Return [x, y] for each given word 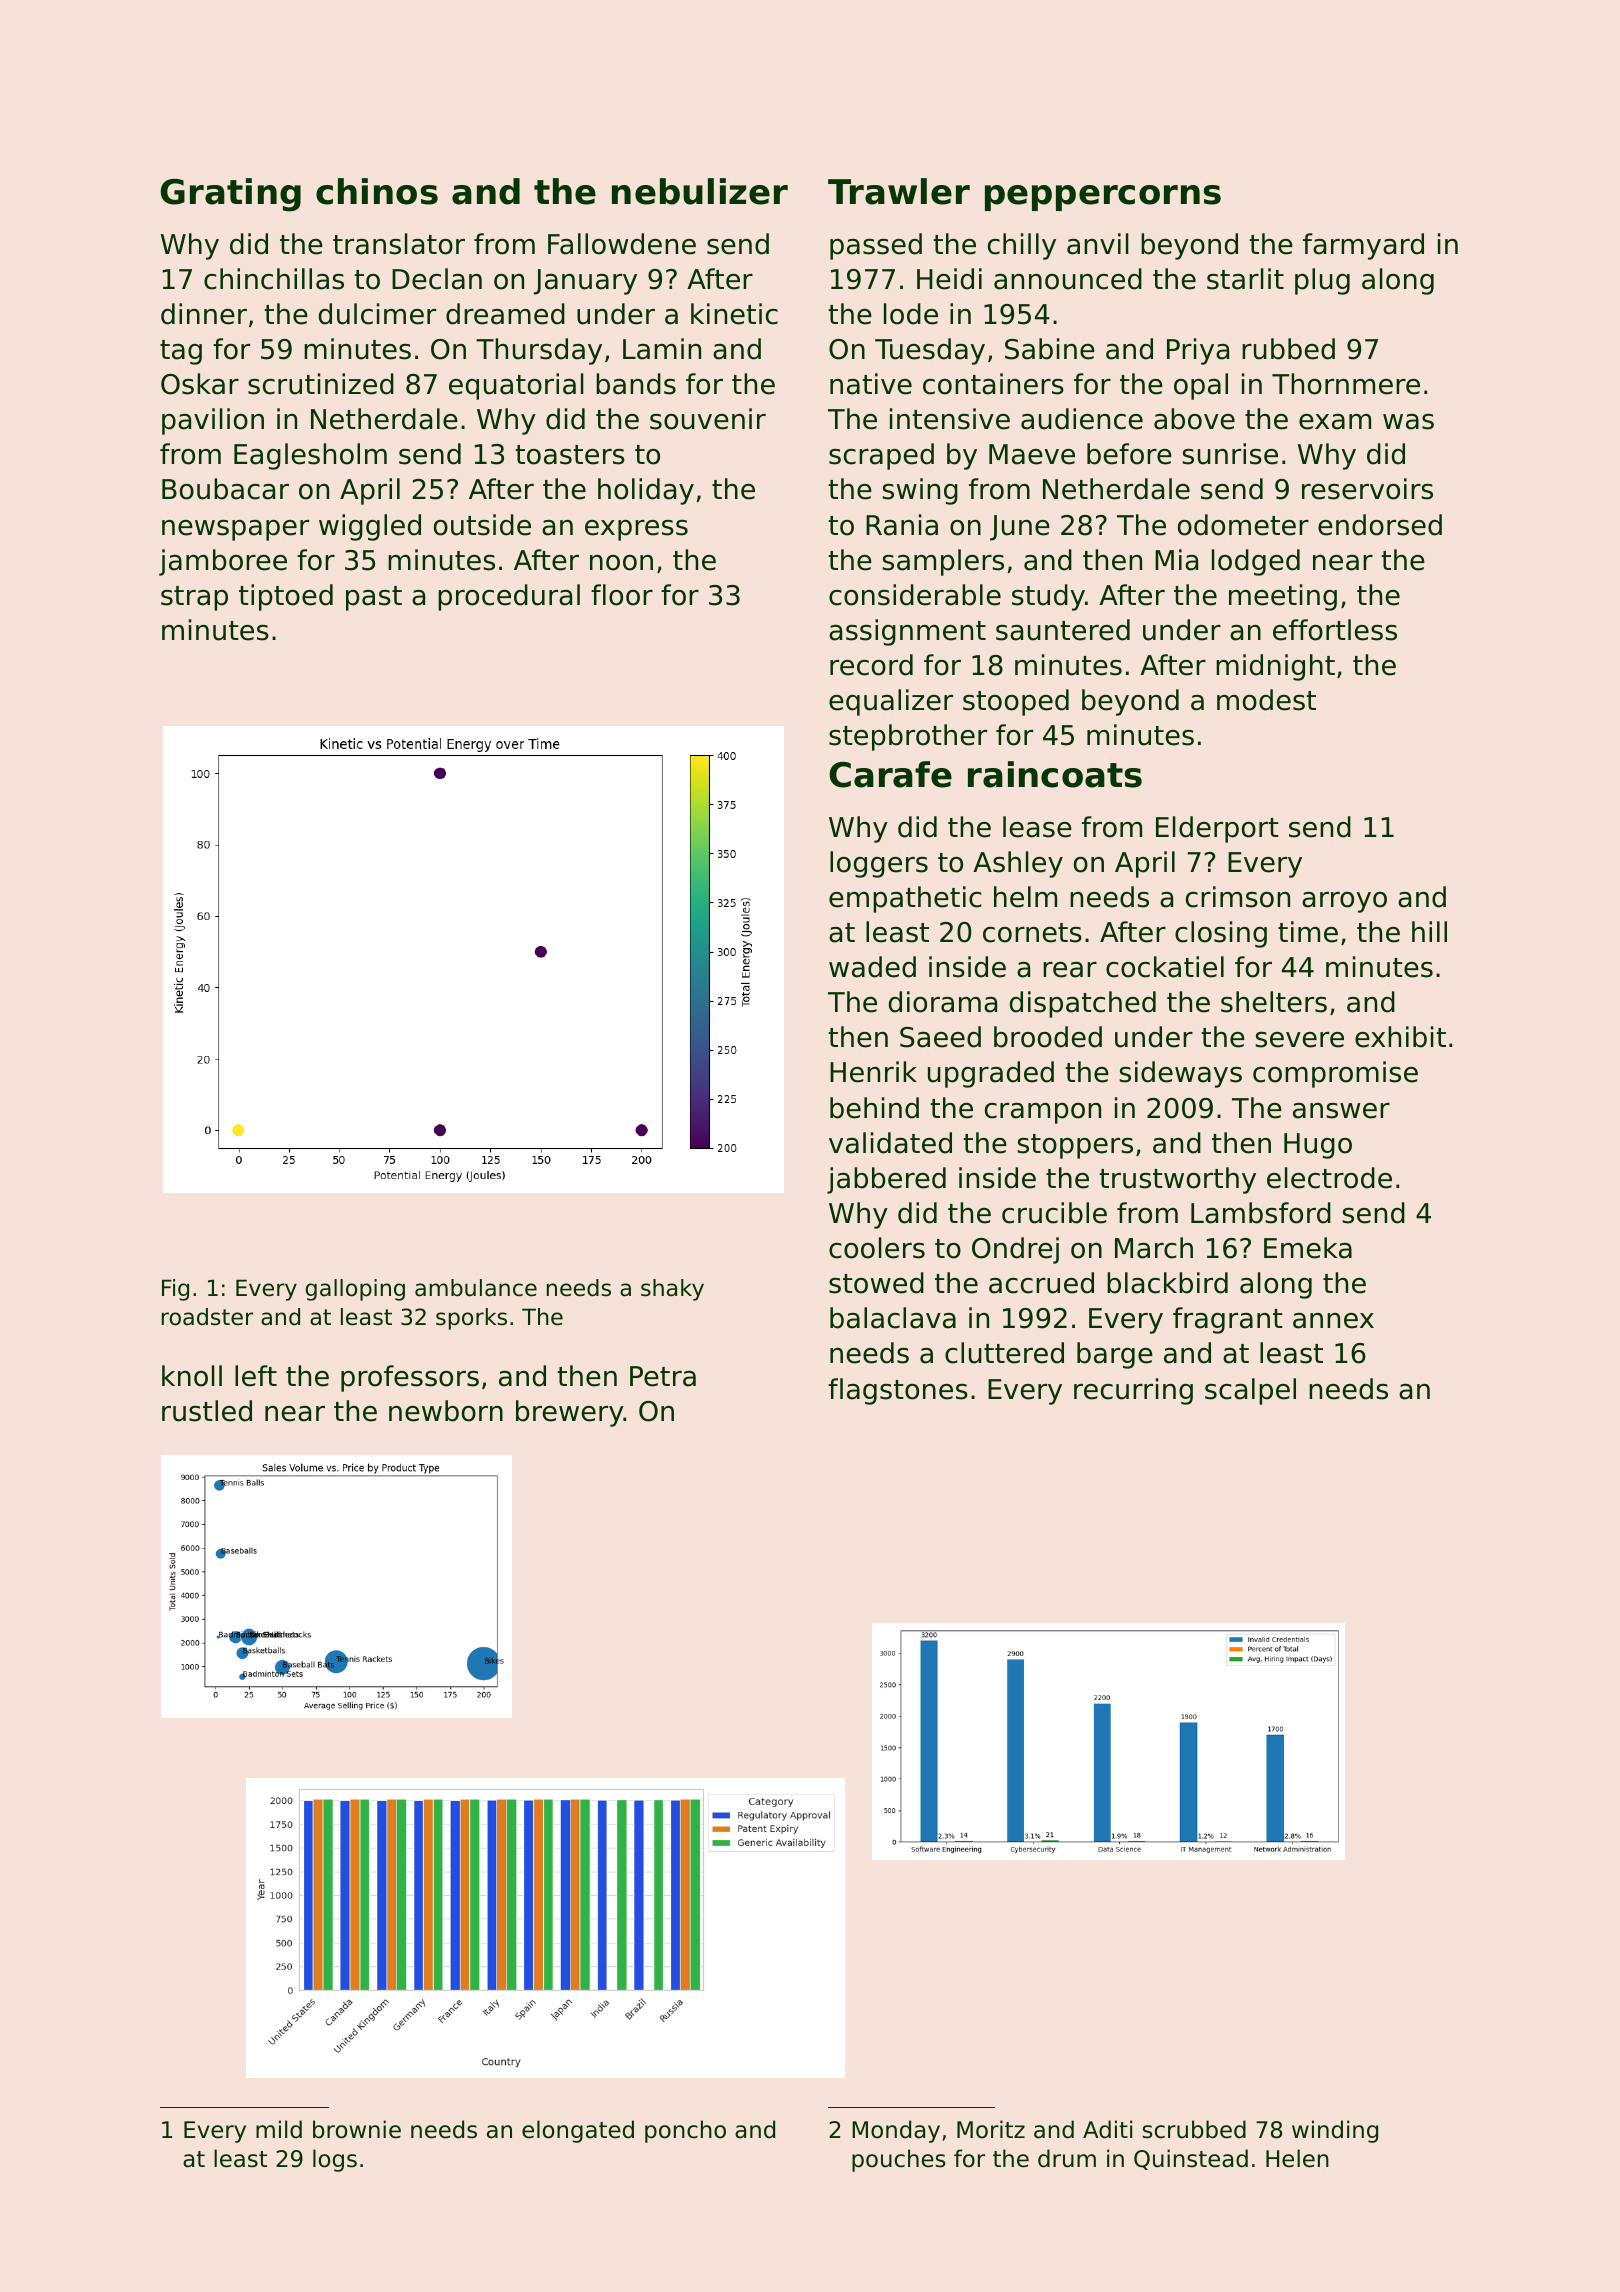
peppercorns [1103, 198]
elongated [578, 2131]
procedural [509, 597]
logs [335, 2160]
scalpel [1250, 1391]
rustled [207, 1411]
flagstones [898, 1391]
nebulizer [700, 191]
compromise [1335, 1074]
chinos [377, 191]
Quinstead [1191, 2159]
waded [872, 967]
